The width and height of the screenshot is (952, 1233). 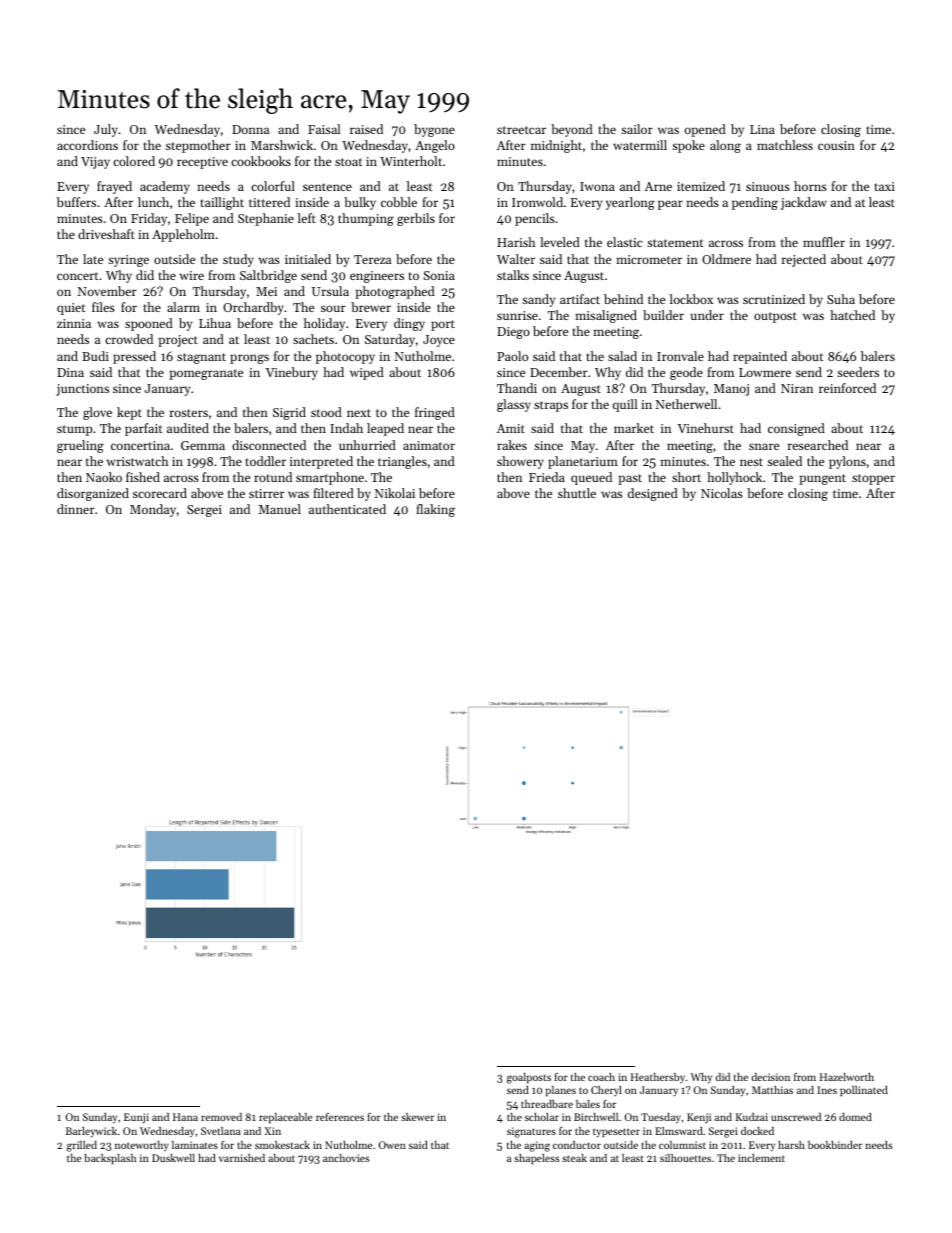 I want to click on short, so click(x=686, y=477).
